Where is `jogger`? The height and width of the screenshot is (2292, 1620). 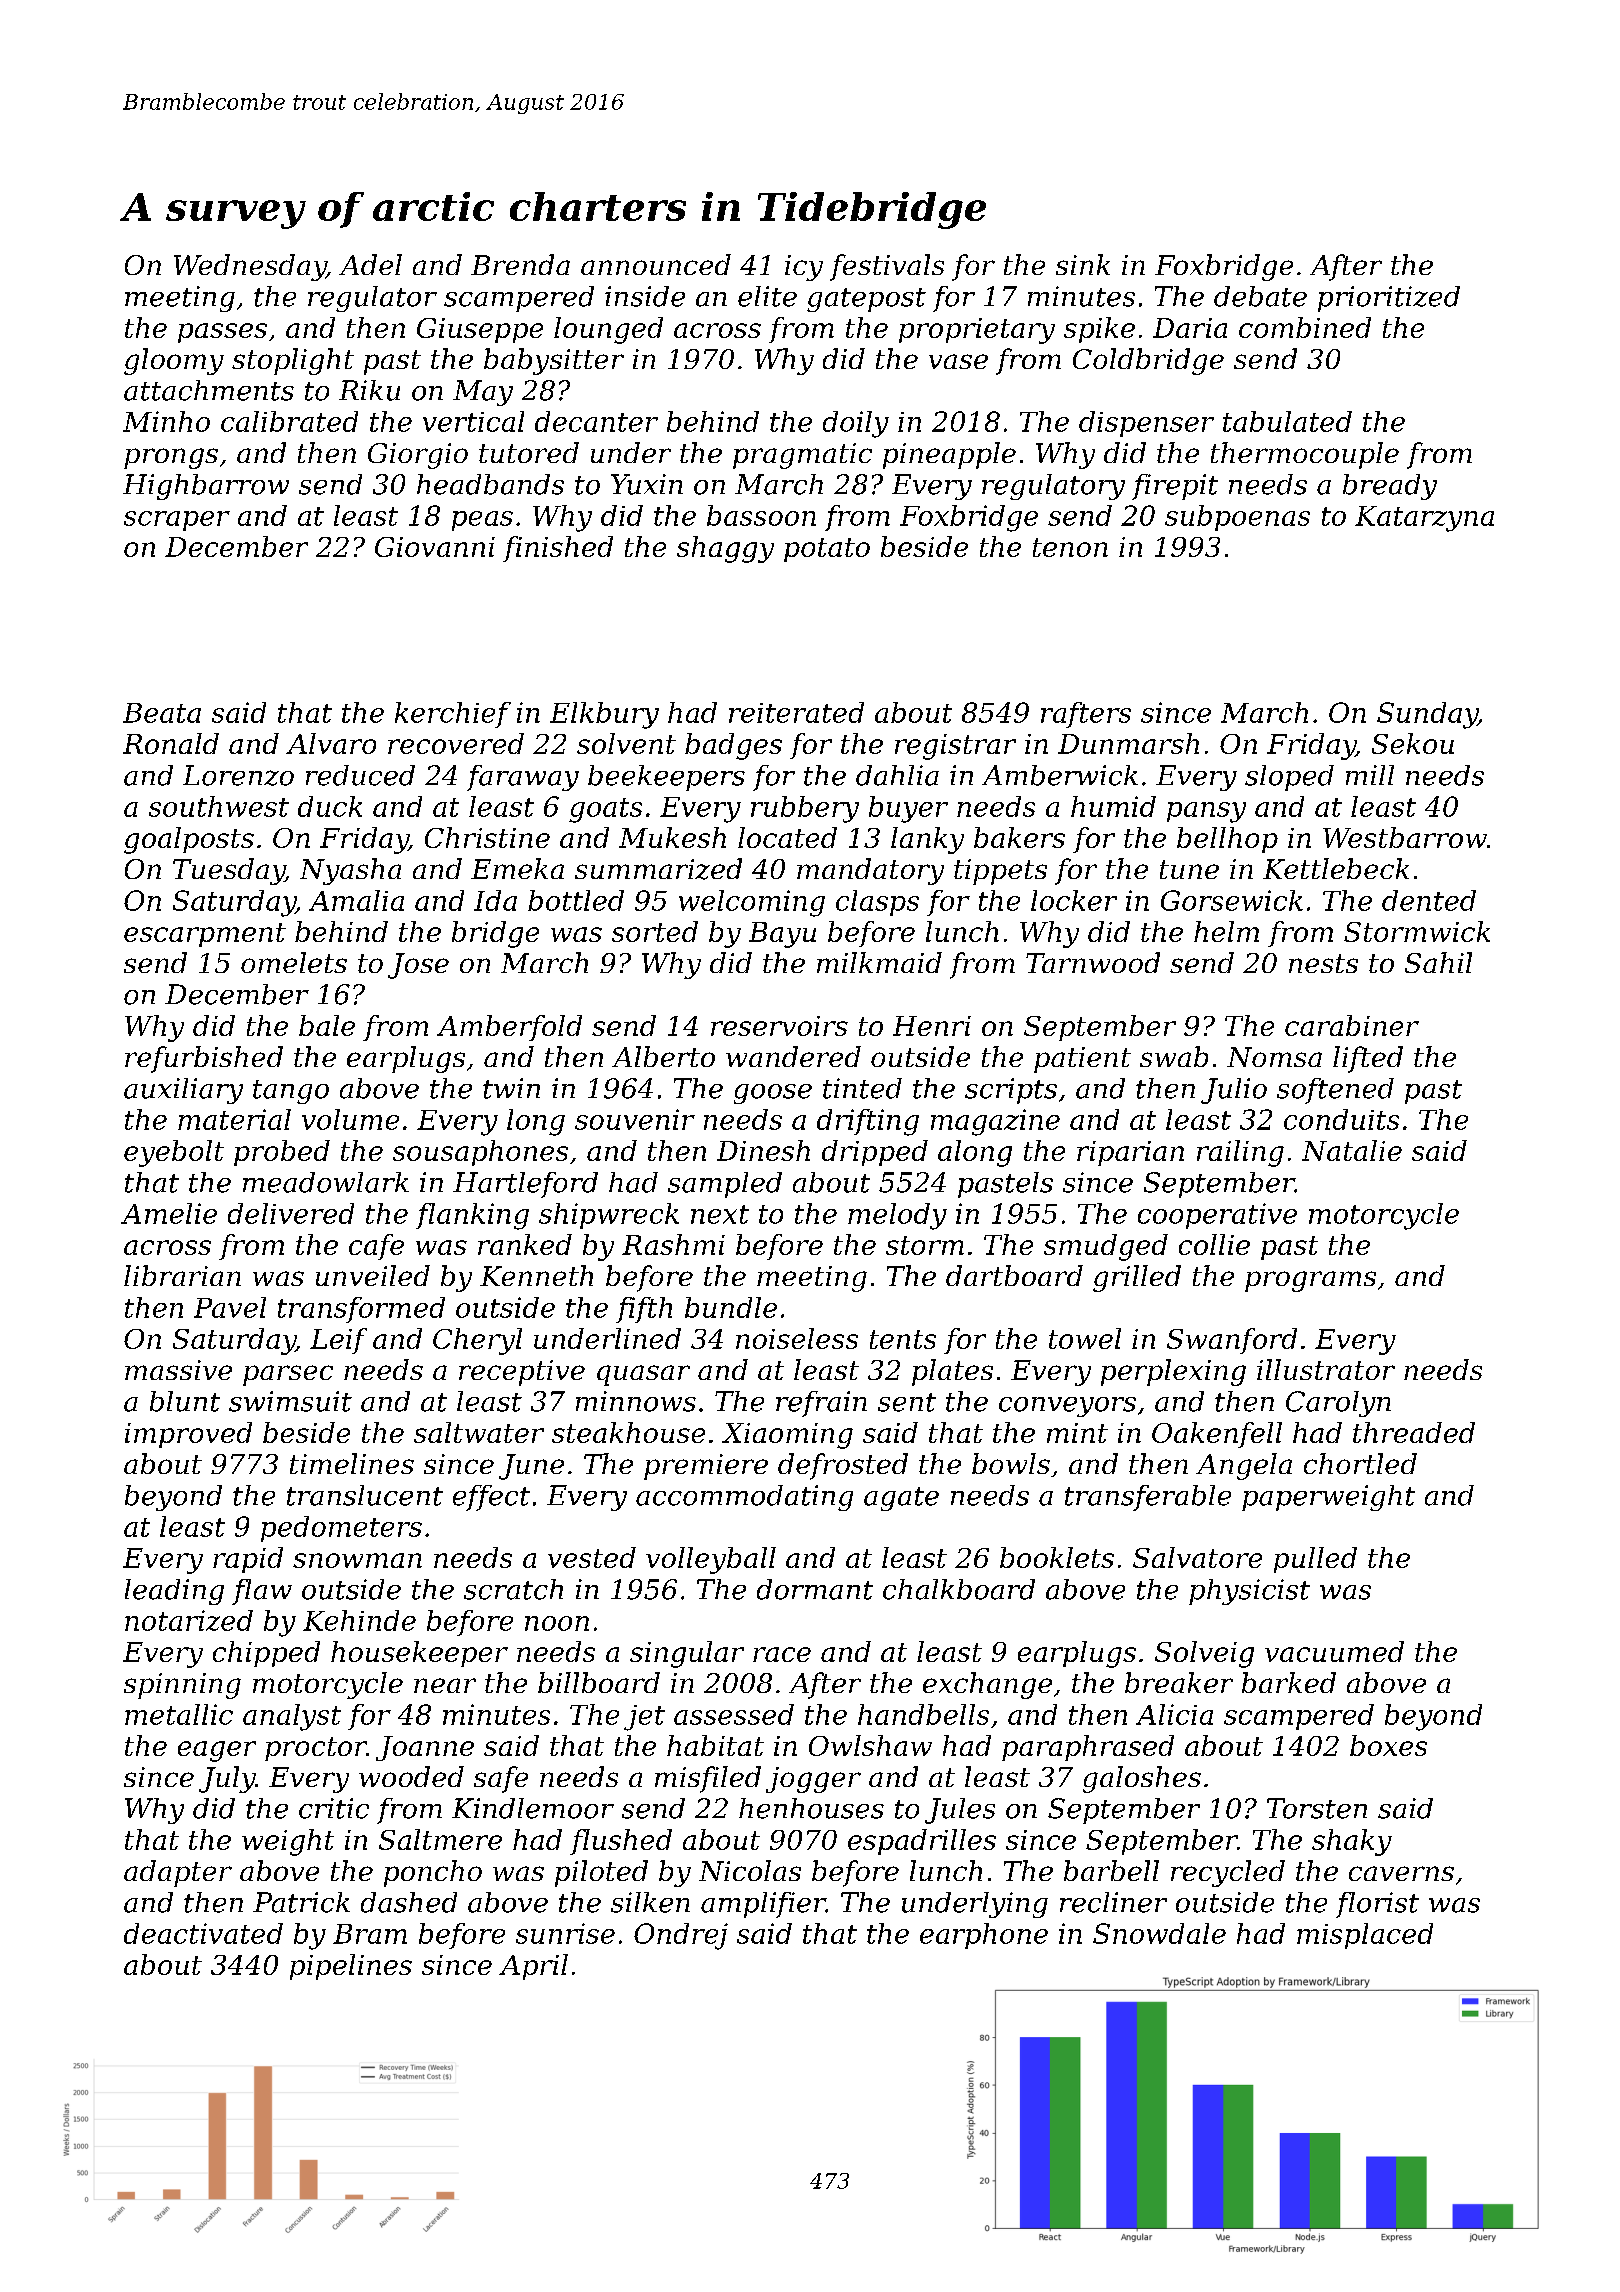
jogger is located at coordinates (813, 1780).
